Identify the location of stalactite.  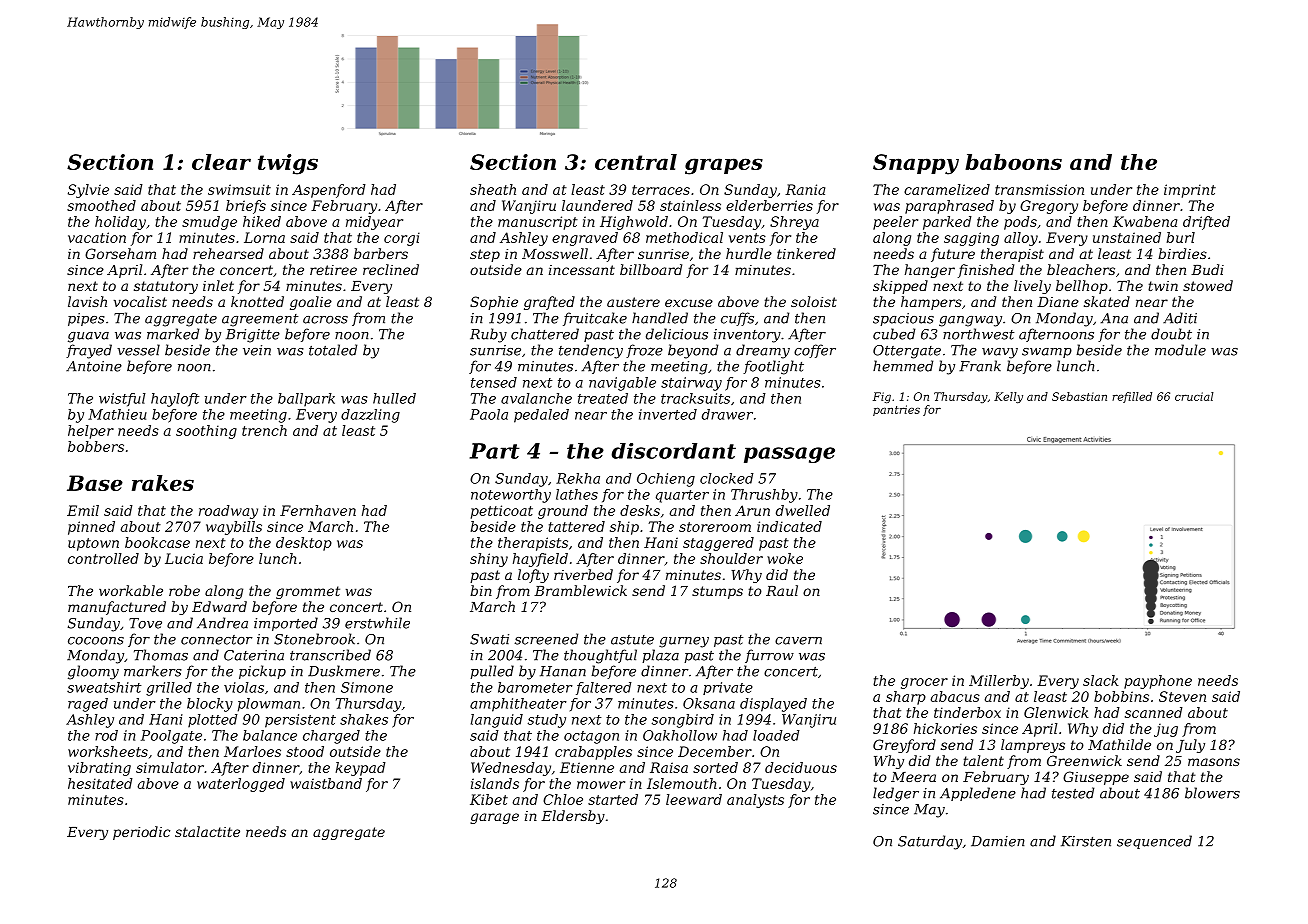
(207, 831).
